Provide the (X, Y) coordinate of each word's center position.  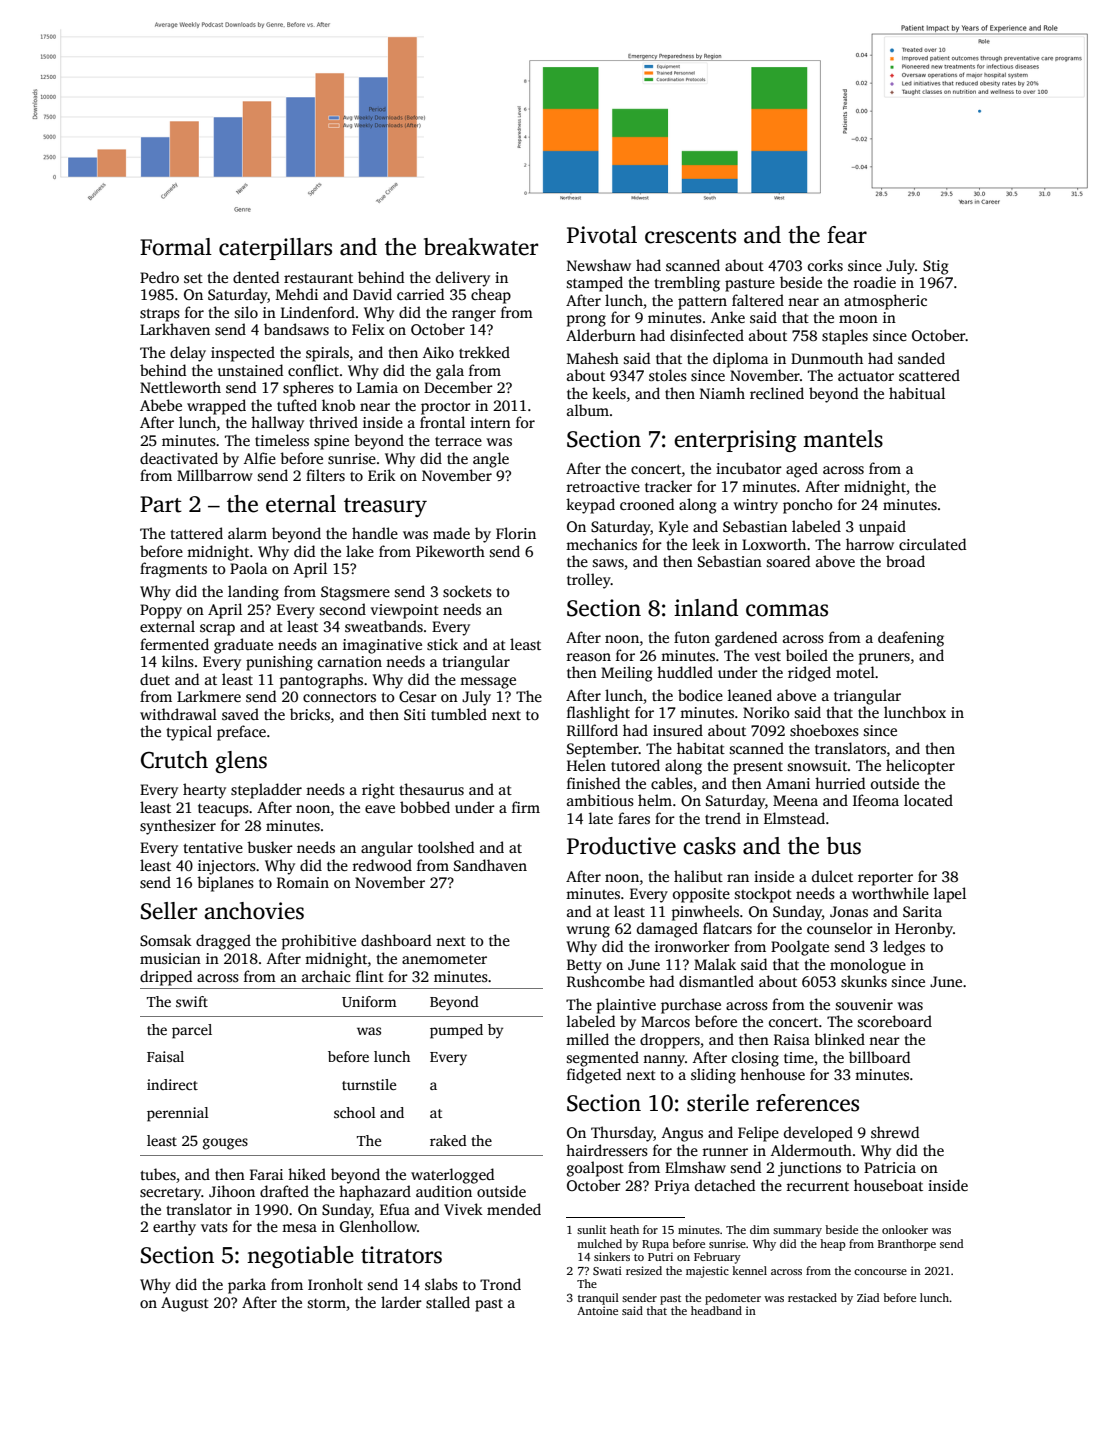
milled (587, 1039)
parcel (192, 1031)
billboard (879, 1057)
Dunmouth (827, 358)
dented (256, 277)
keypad (590, 506)
